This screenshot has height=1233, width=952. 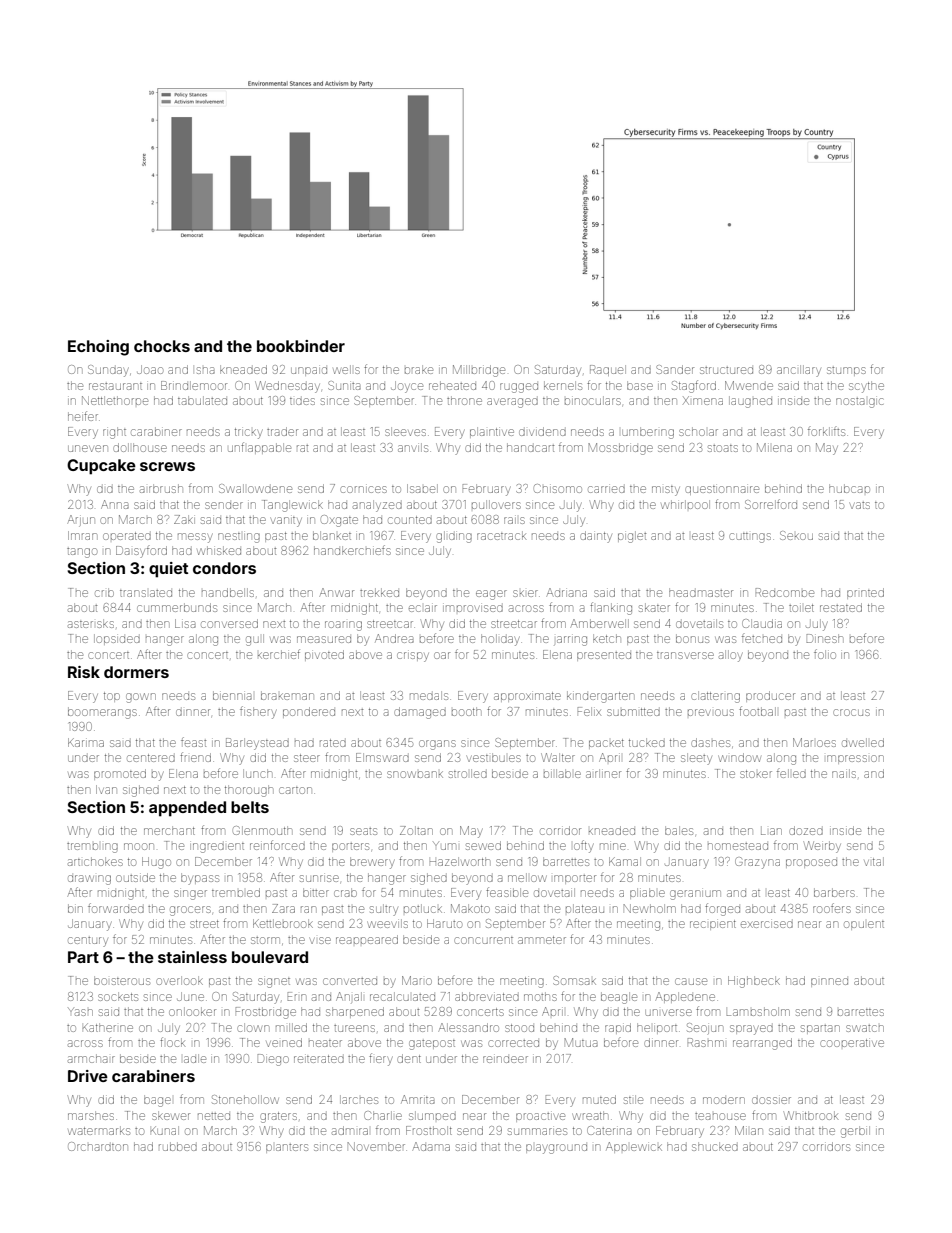 What do you see at coordinates (88, 1076) in the screenshot?
I see `Drive` at bounding box center [88, 1076].
